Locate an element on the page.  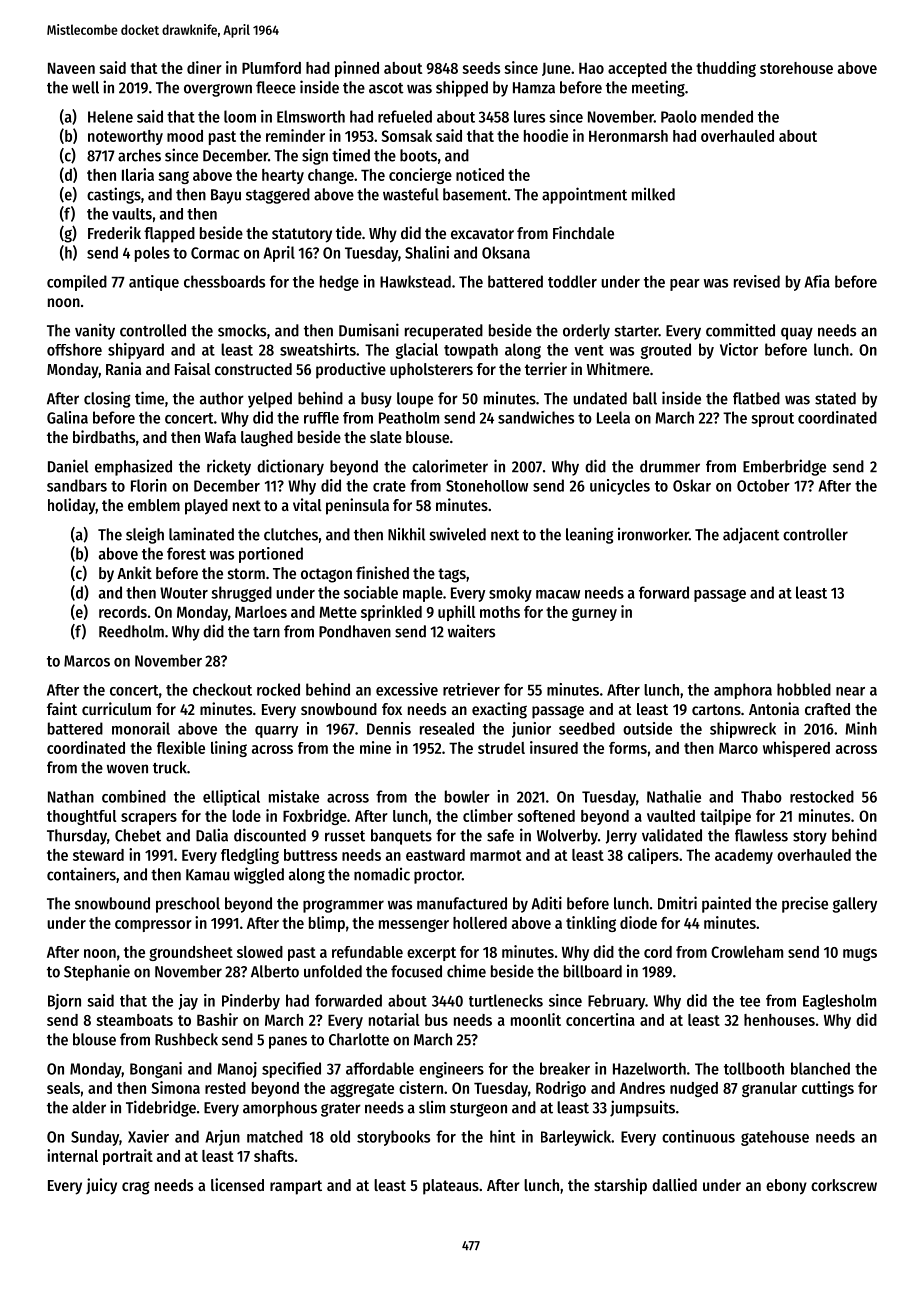
Wolverby is located at coordinates (567, 837).
